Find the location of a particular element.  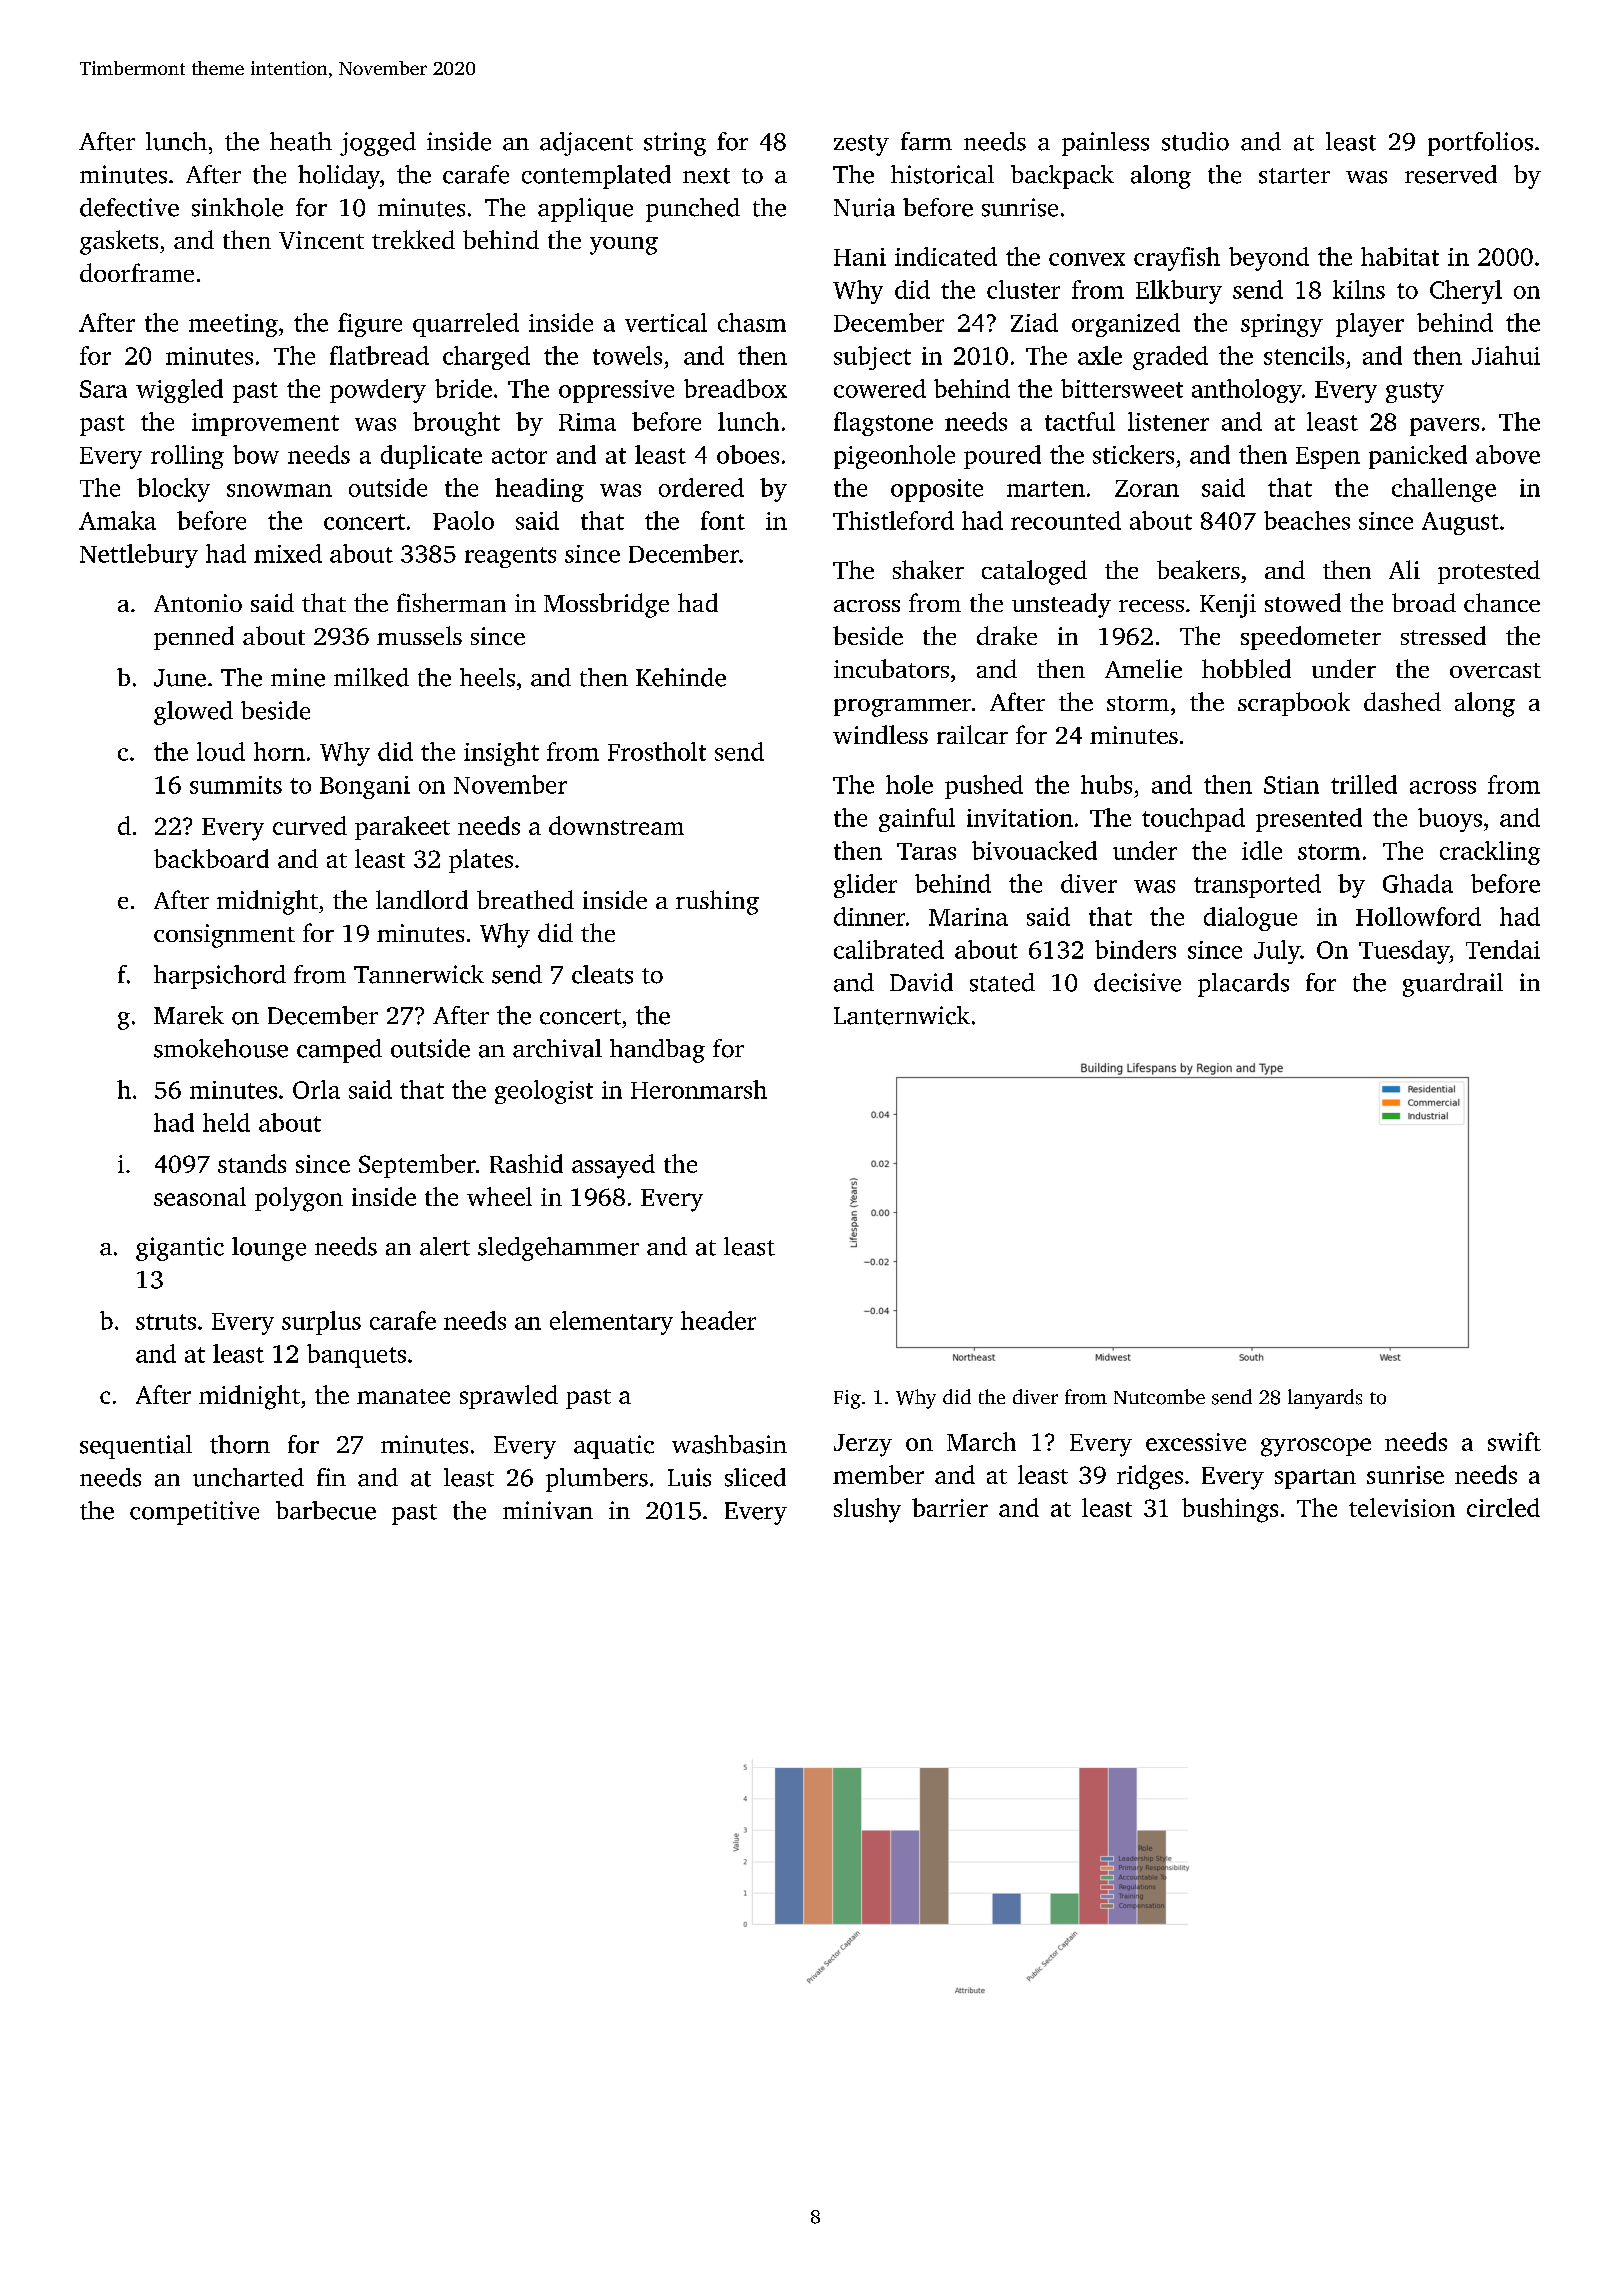

chasm is located at coordinates (752, 322).
